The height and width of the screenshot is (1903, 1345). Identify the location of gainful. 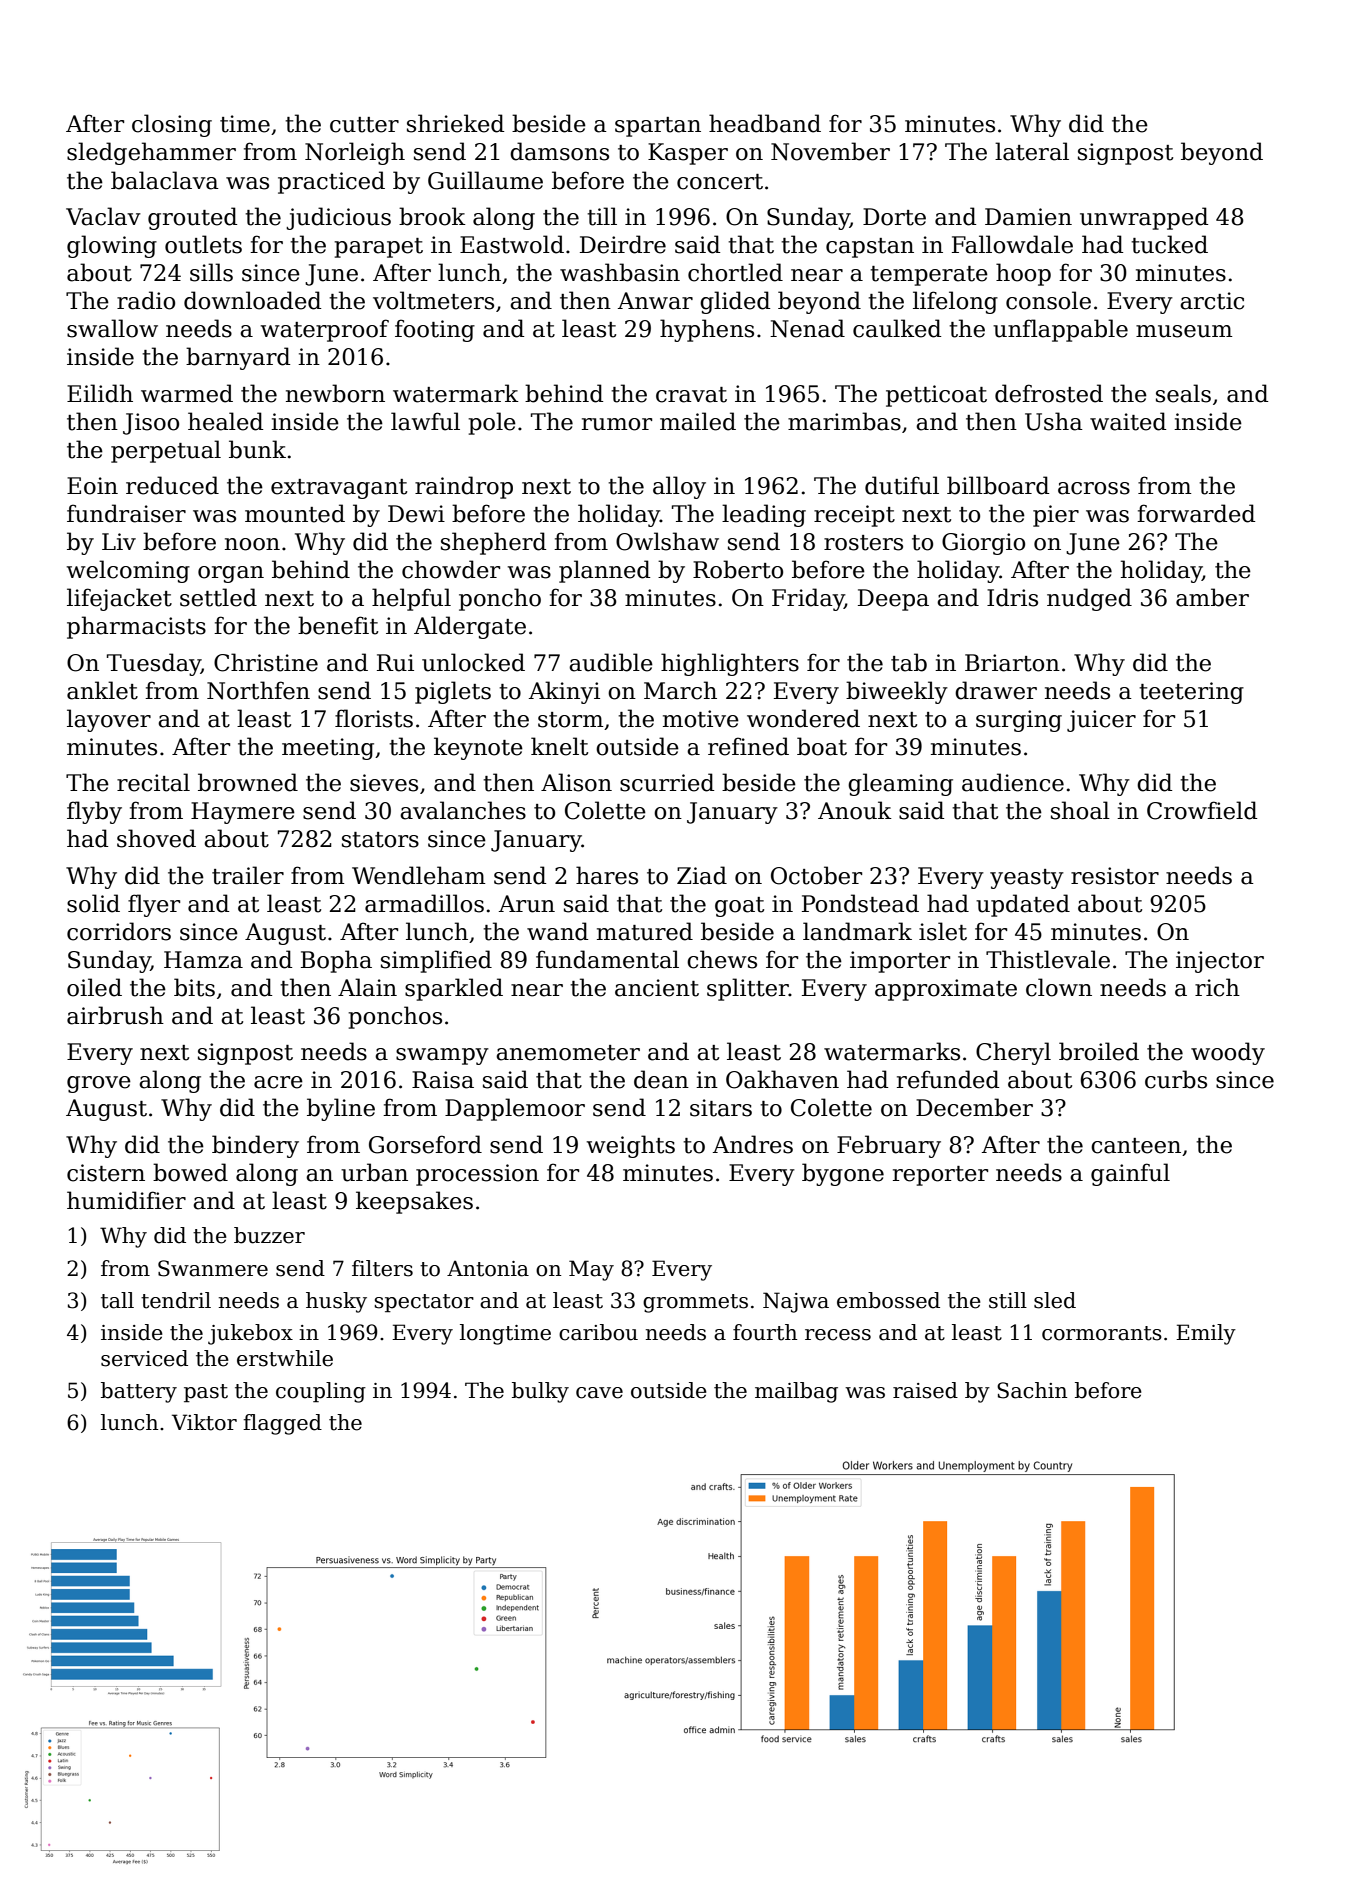
(1130, 1174).
